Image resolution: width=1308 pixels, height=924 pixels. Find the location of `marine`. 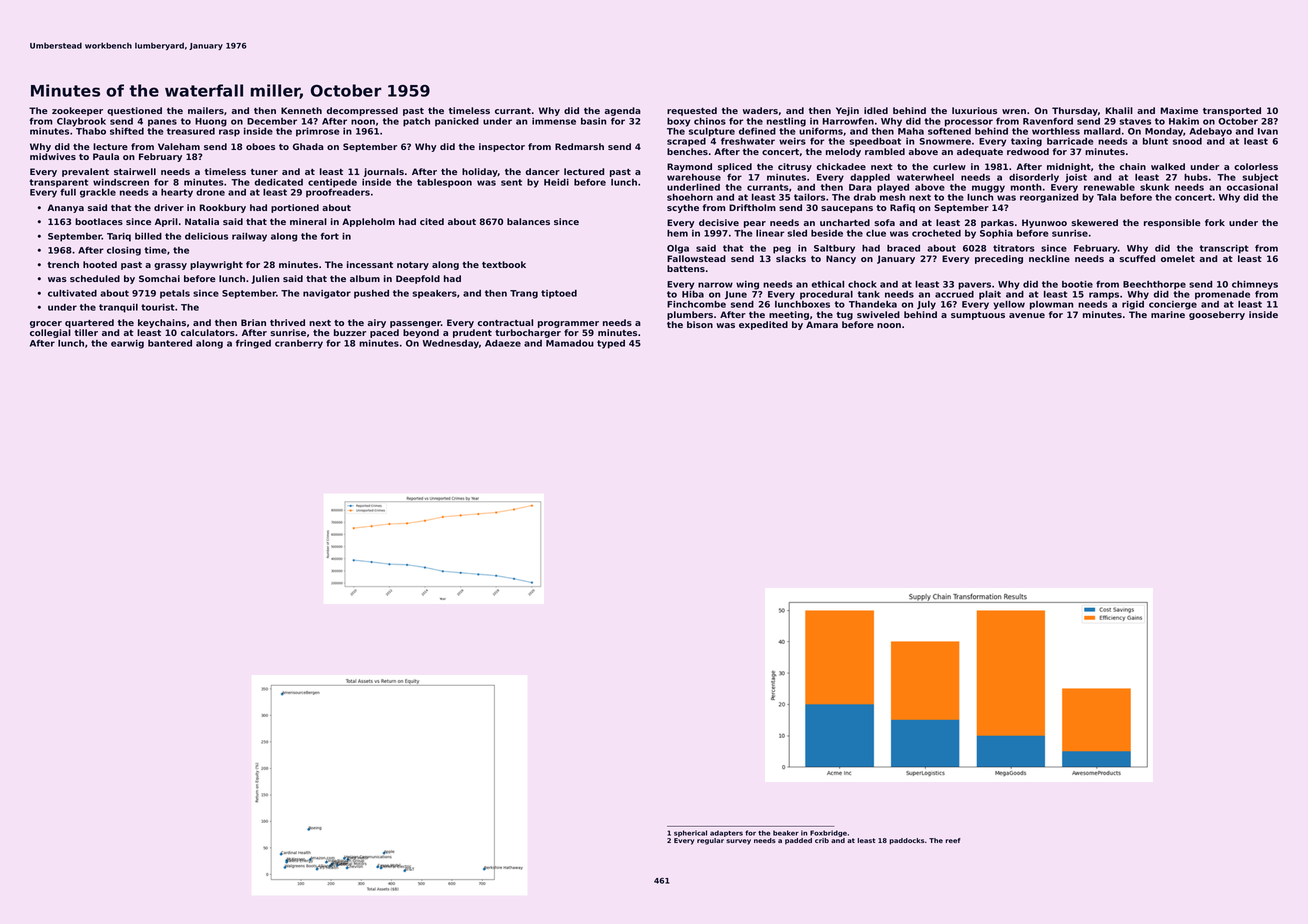

marine is located at coordinates (1168, 314).
